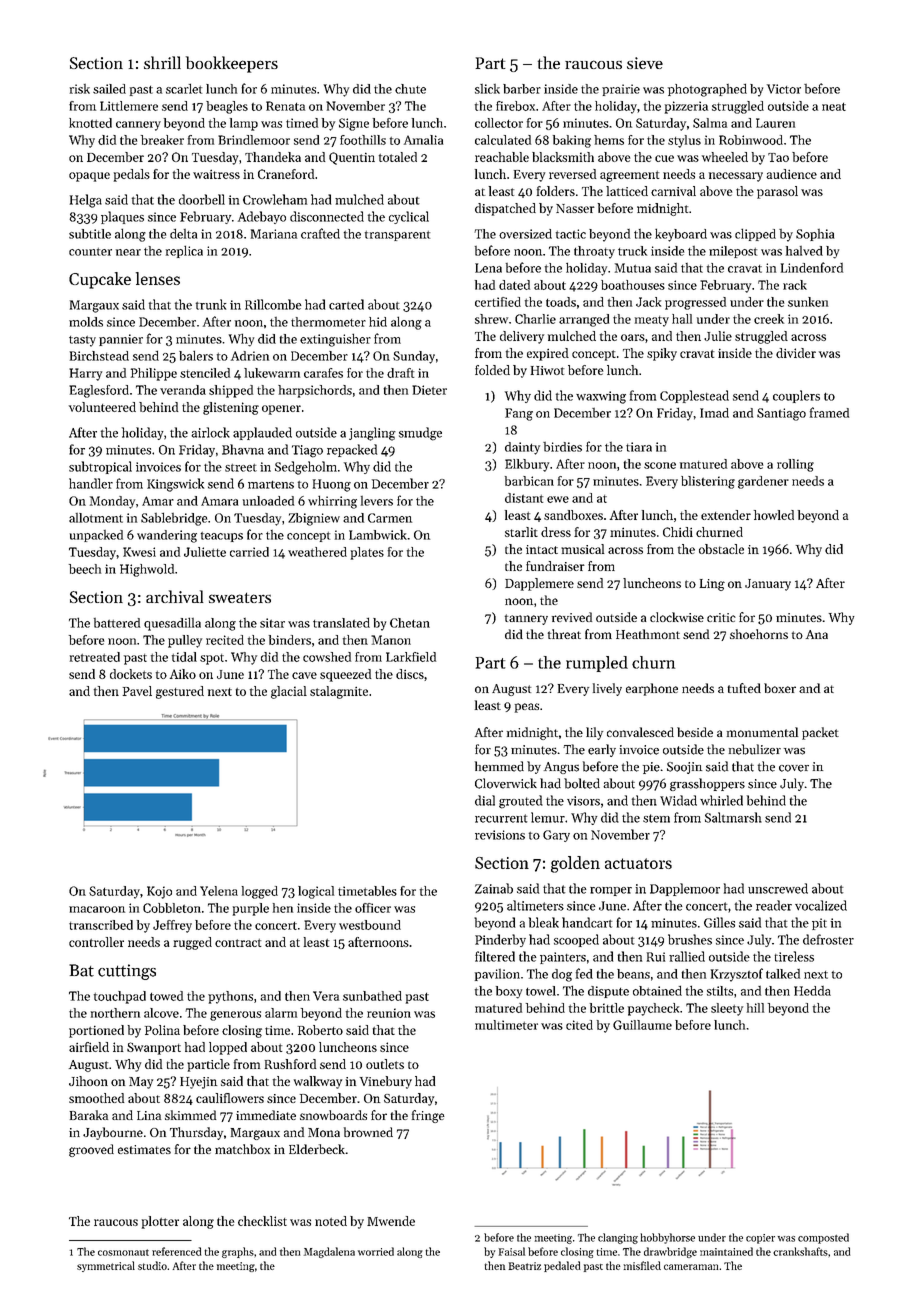  What do you see at coordinates (645, 63) in the page?
I see `sieve` at bounding box center [645, 63].
